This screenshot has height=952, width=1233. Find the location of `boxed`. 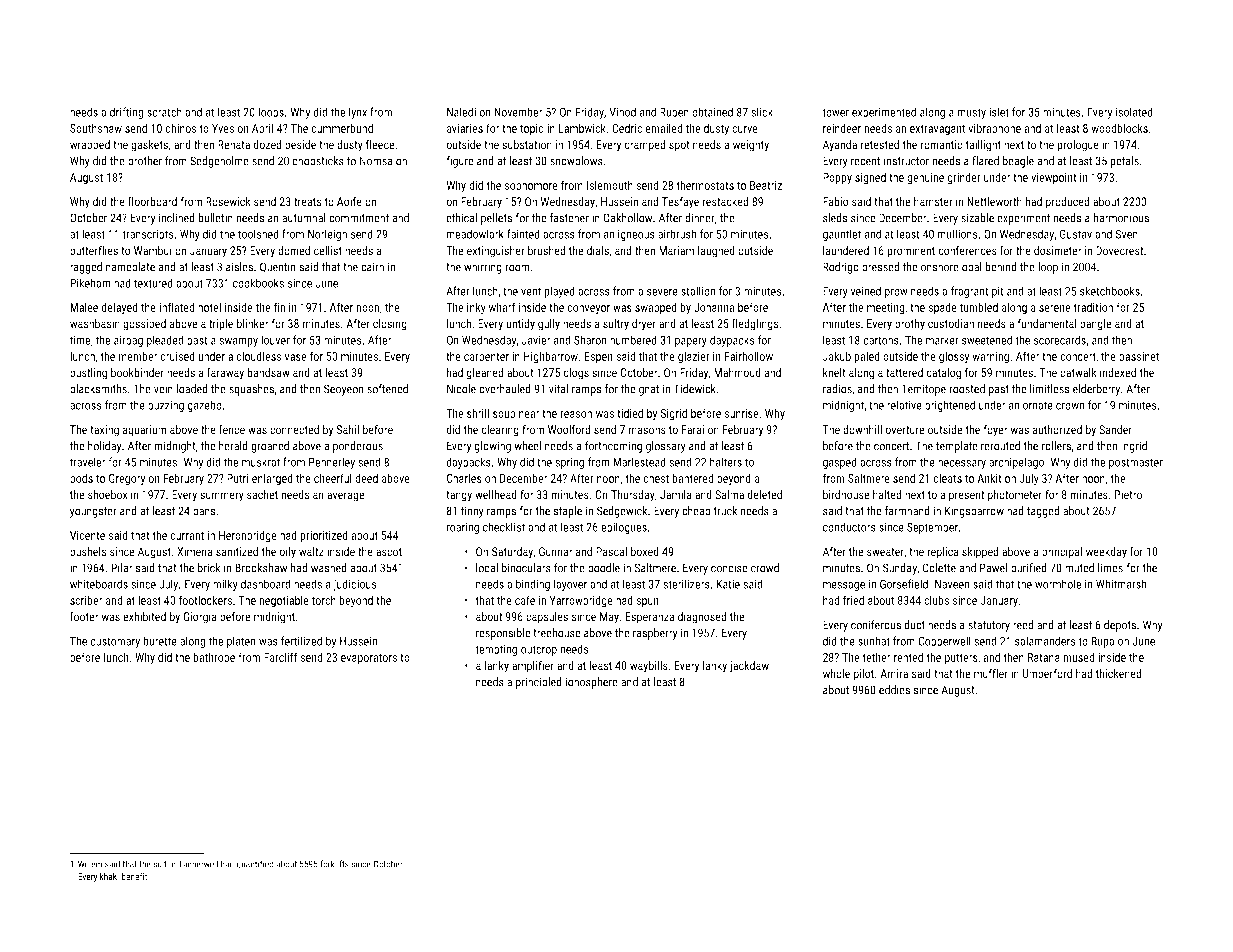

boxed is located at coordinates (645, 551).
